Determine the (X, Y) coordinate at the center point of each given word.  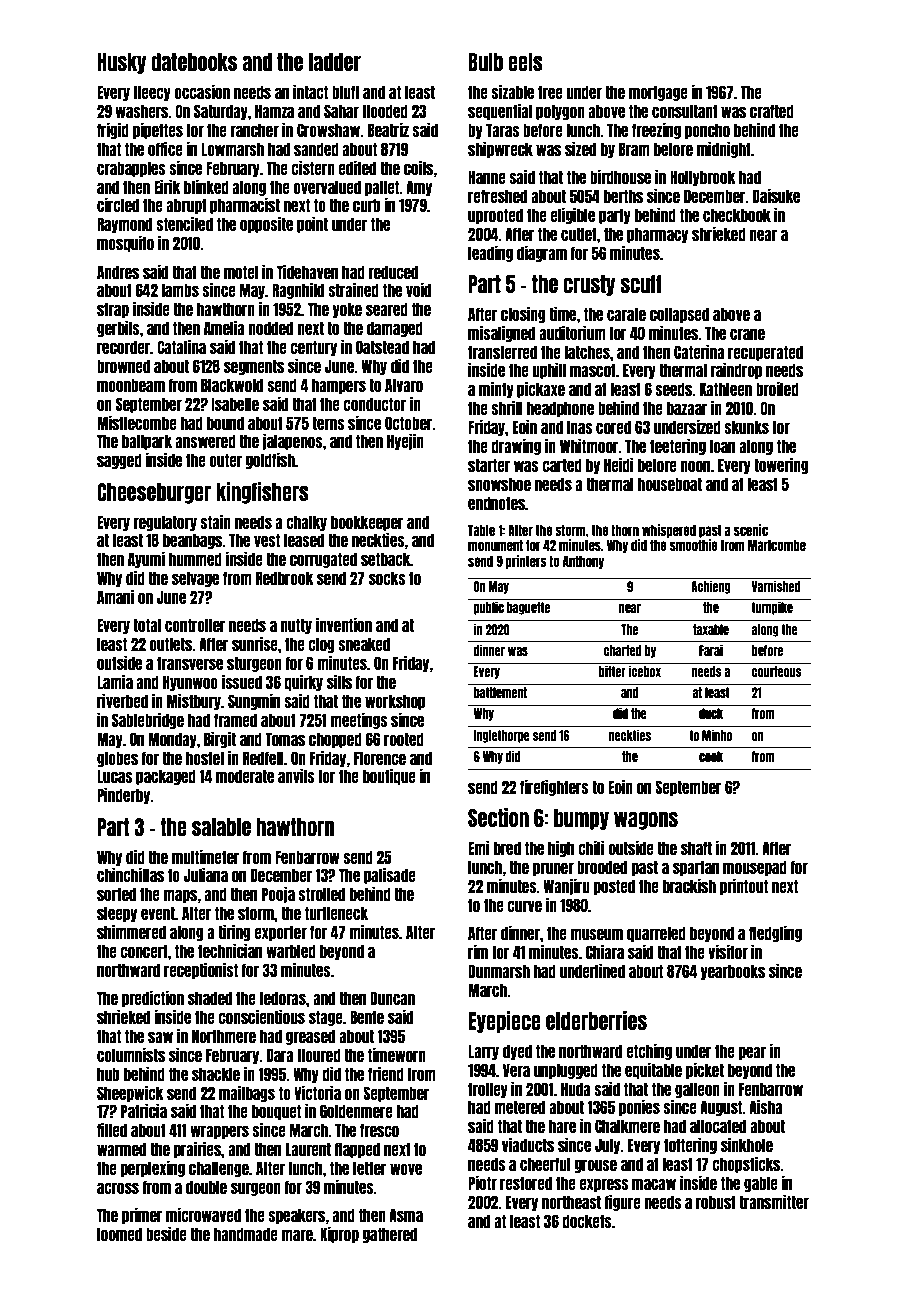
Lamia (115, 681)
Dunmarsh (499, 971)
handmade (246, 1234)
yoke (347, 310)
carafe (626, 314)
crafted (772, 111)
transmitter (774, 1201)
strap (113, 310)
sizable (512, 91)
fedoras (282, 998)
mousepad (755, 868)
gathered (390, 1235)
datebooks (194, 62)
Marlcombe (777, 545)
